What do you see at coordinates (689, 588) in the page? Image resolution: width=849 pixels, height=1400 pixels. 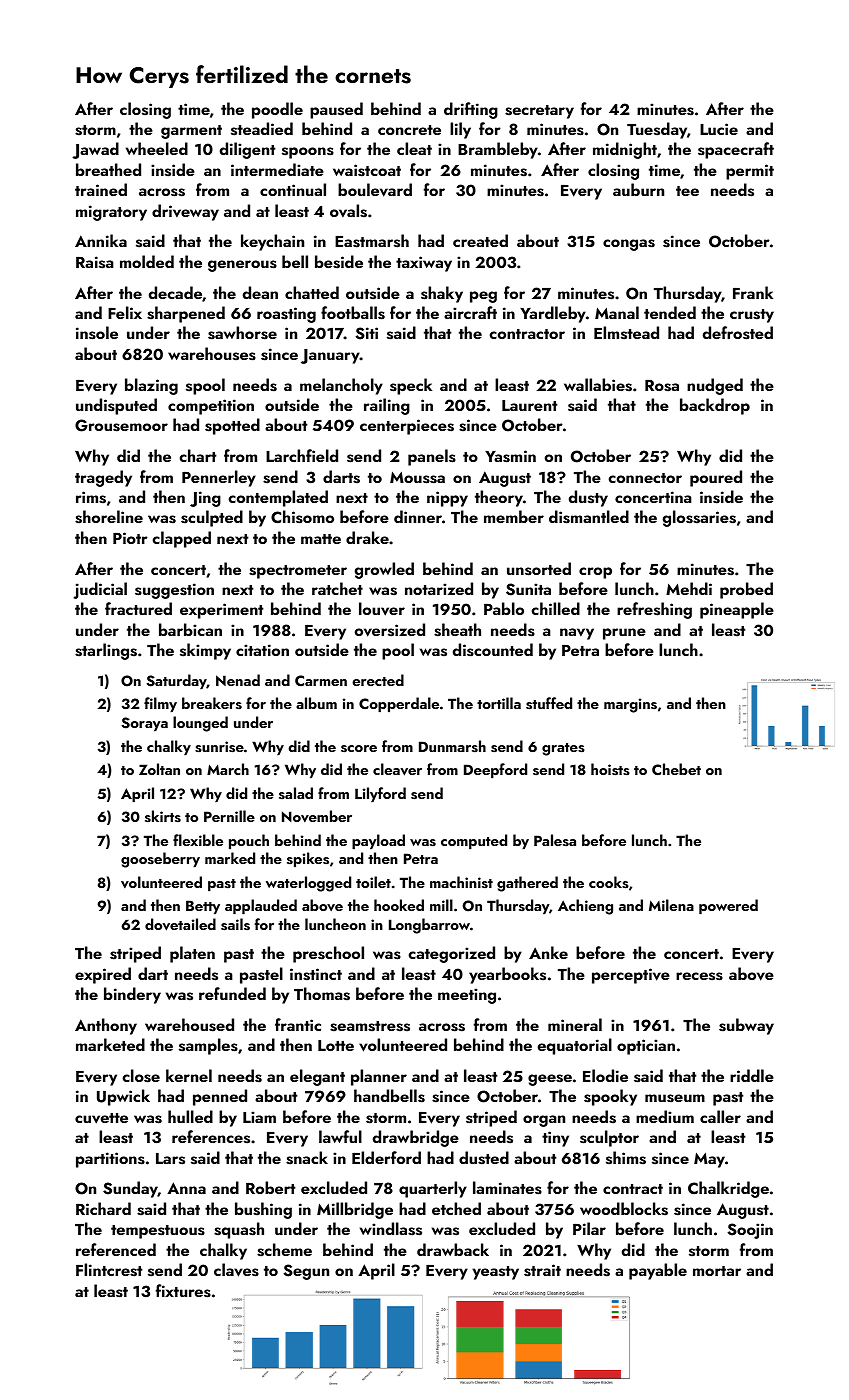 I see `Mehdi` at bounding box center [689, 588].
